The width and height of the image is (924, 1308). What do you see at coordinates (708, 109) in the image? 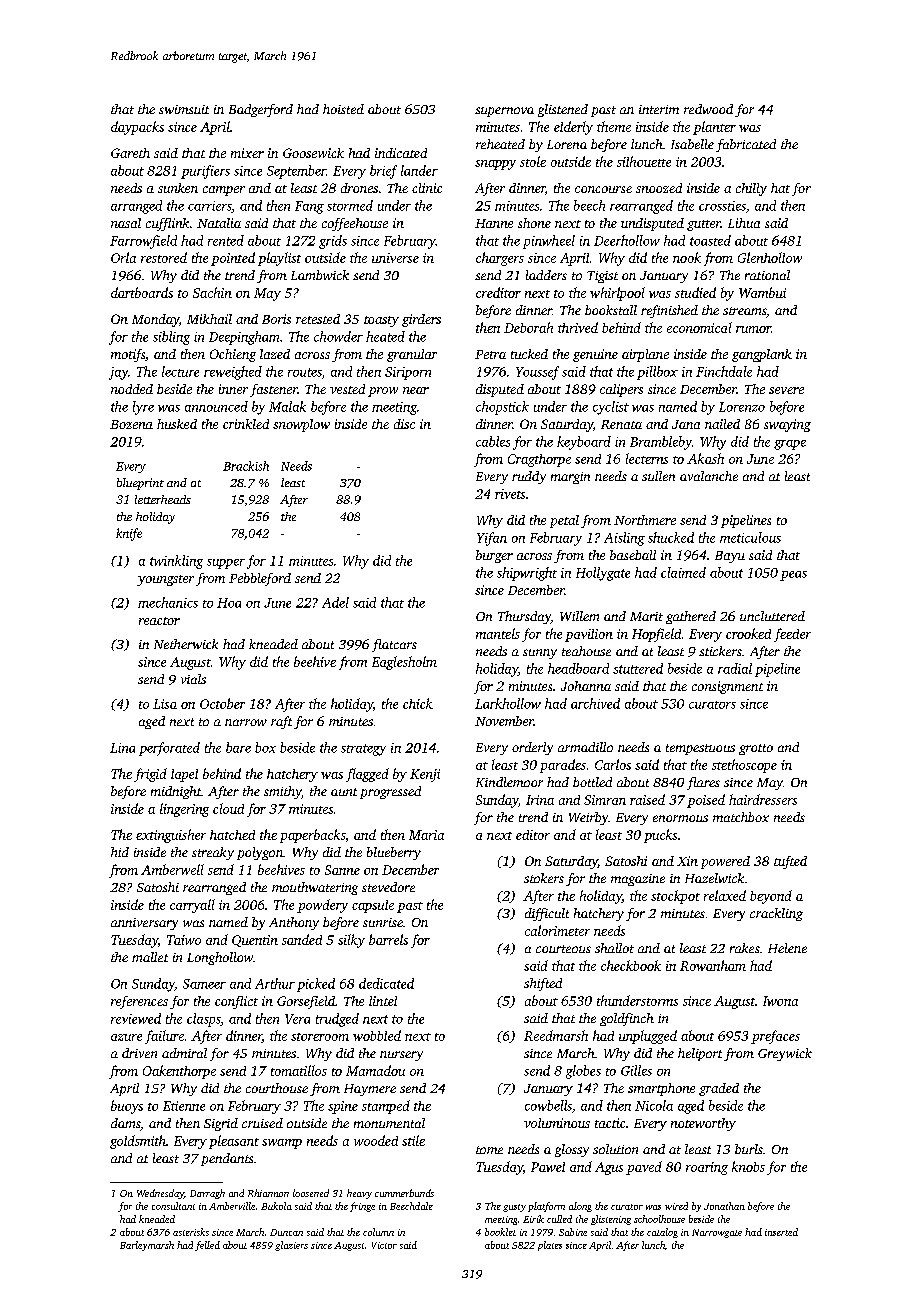
I see `redwood` at bounding box center [708, 109].
